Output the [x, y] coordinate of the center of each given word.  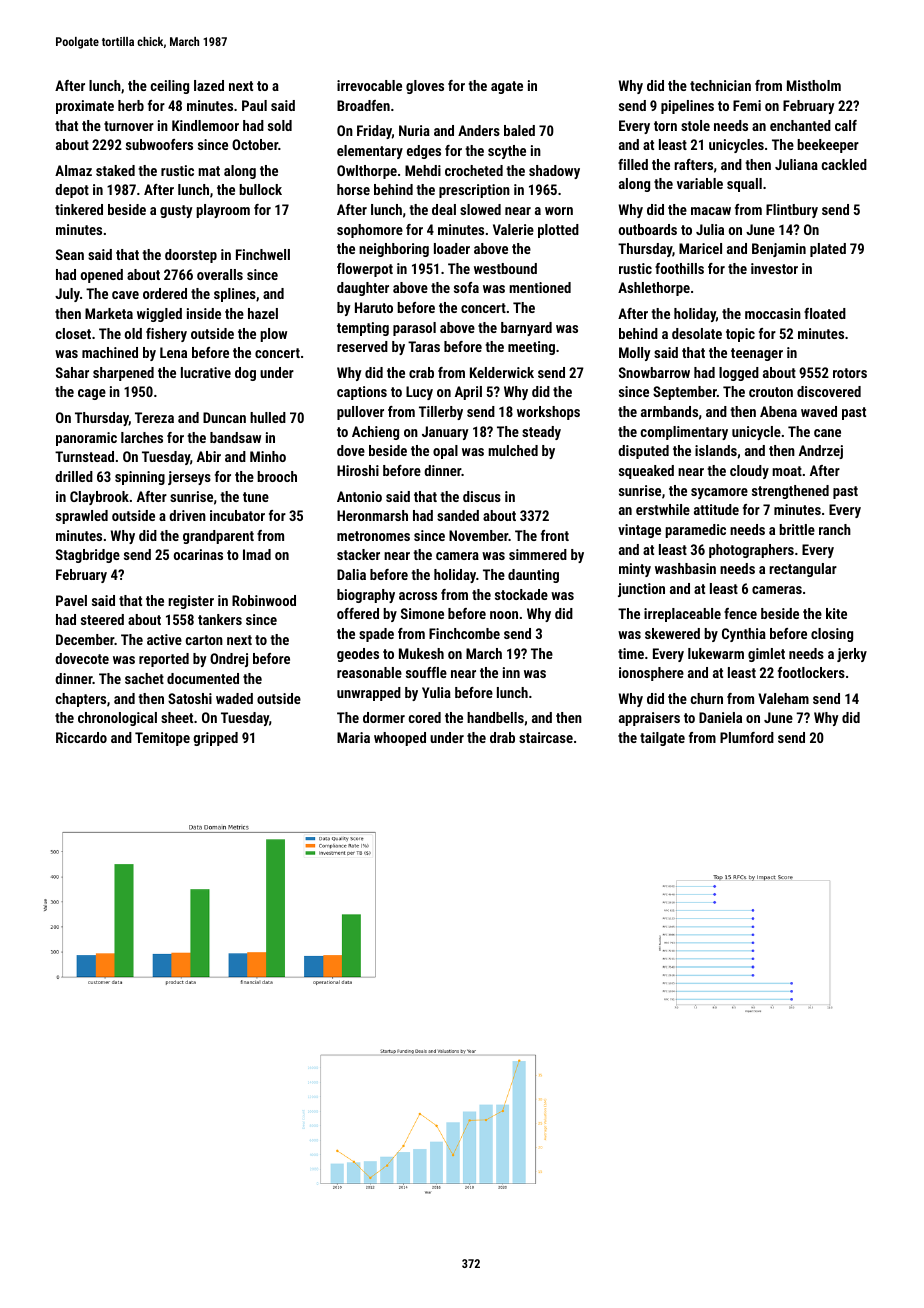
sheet [177, 717]
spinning [140, 478]
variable [700, 183]
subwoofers [159, 144]
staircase [546, 737]
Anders [479, 130]
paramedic [695, 531]
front [555, 535]
